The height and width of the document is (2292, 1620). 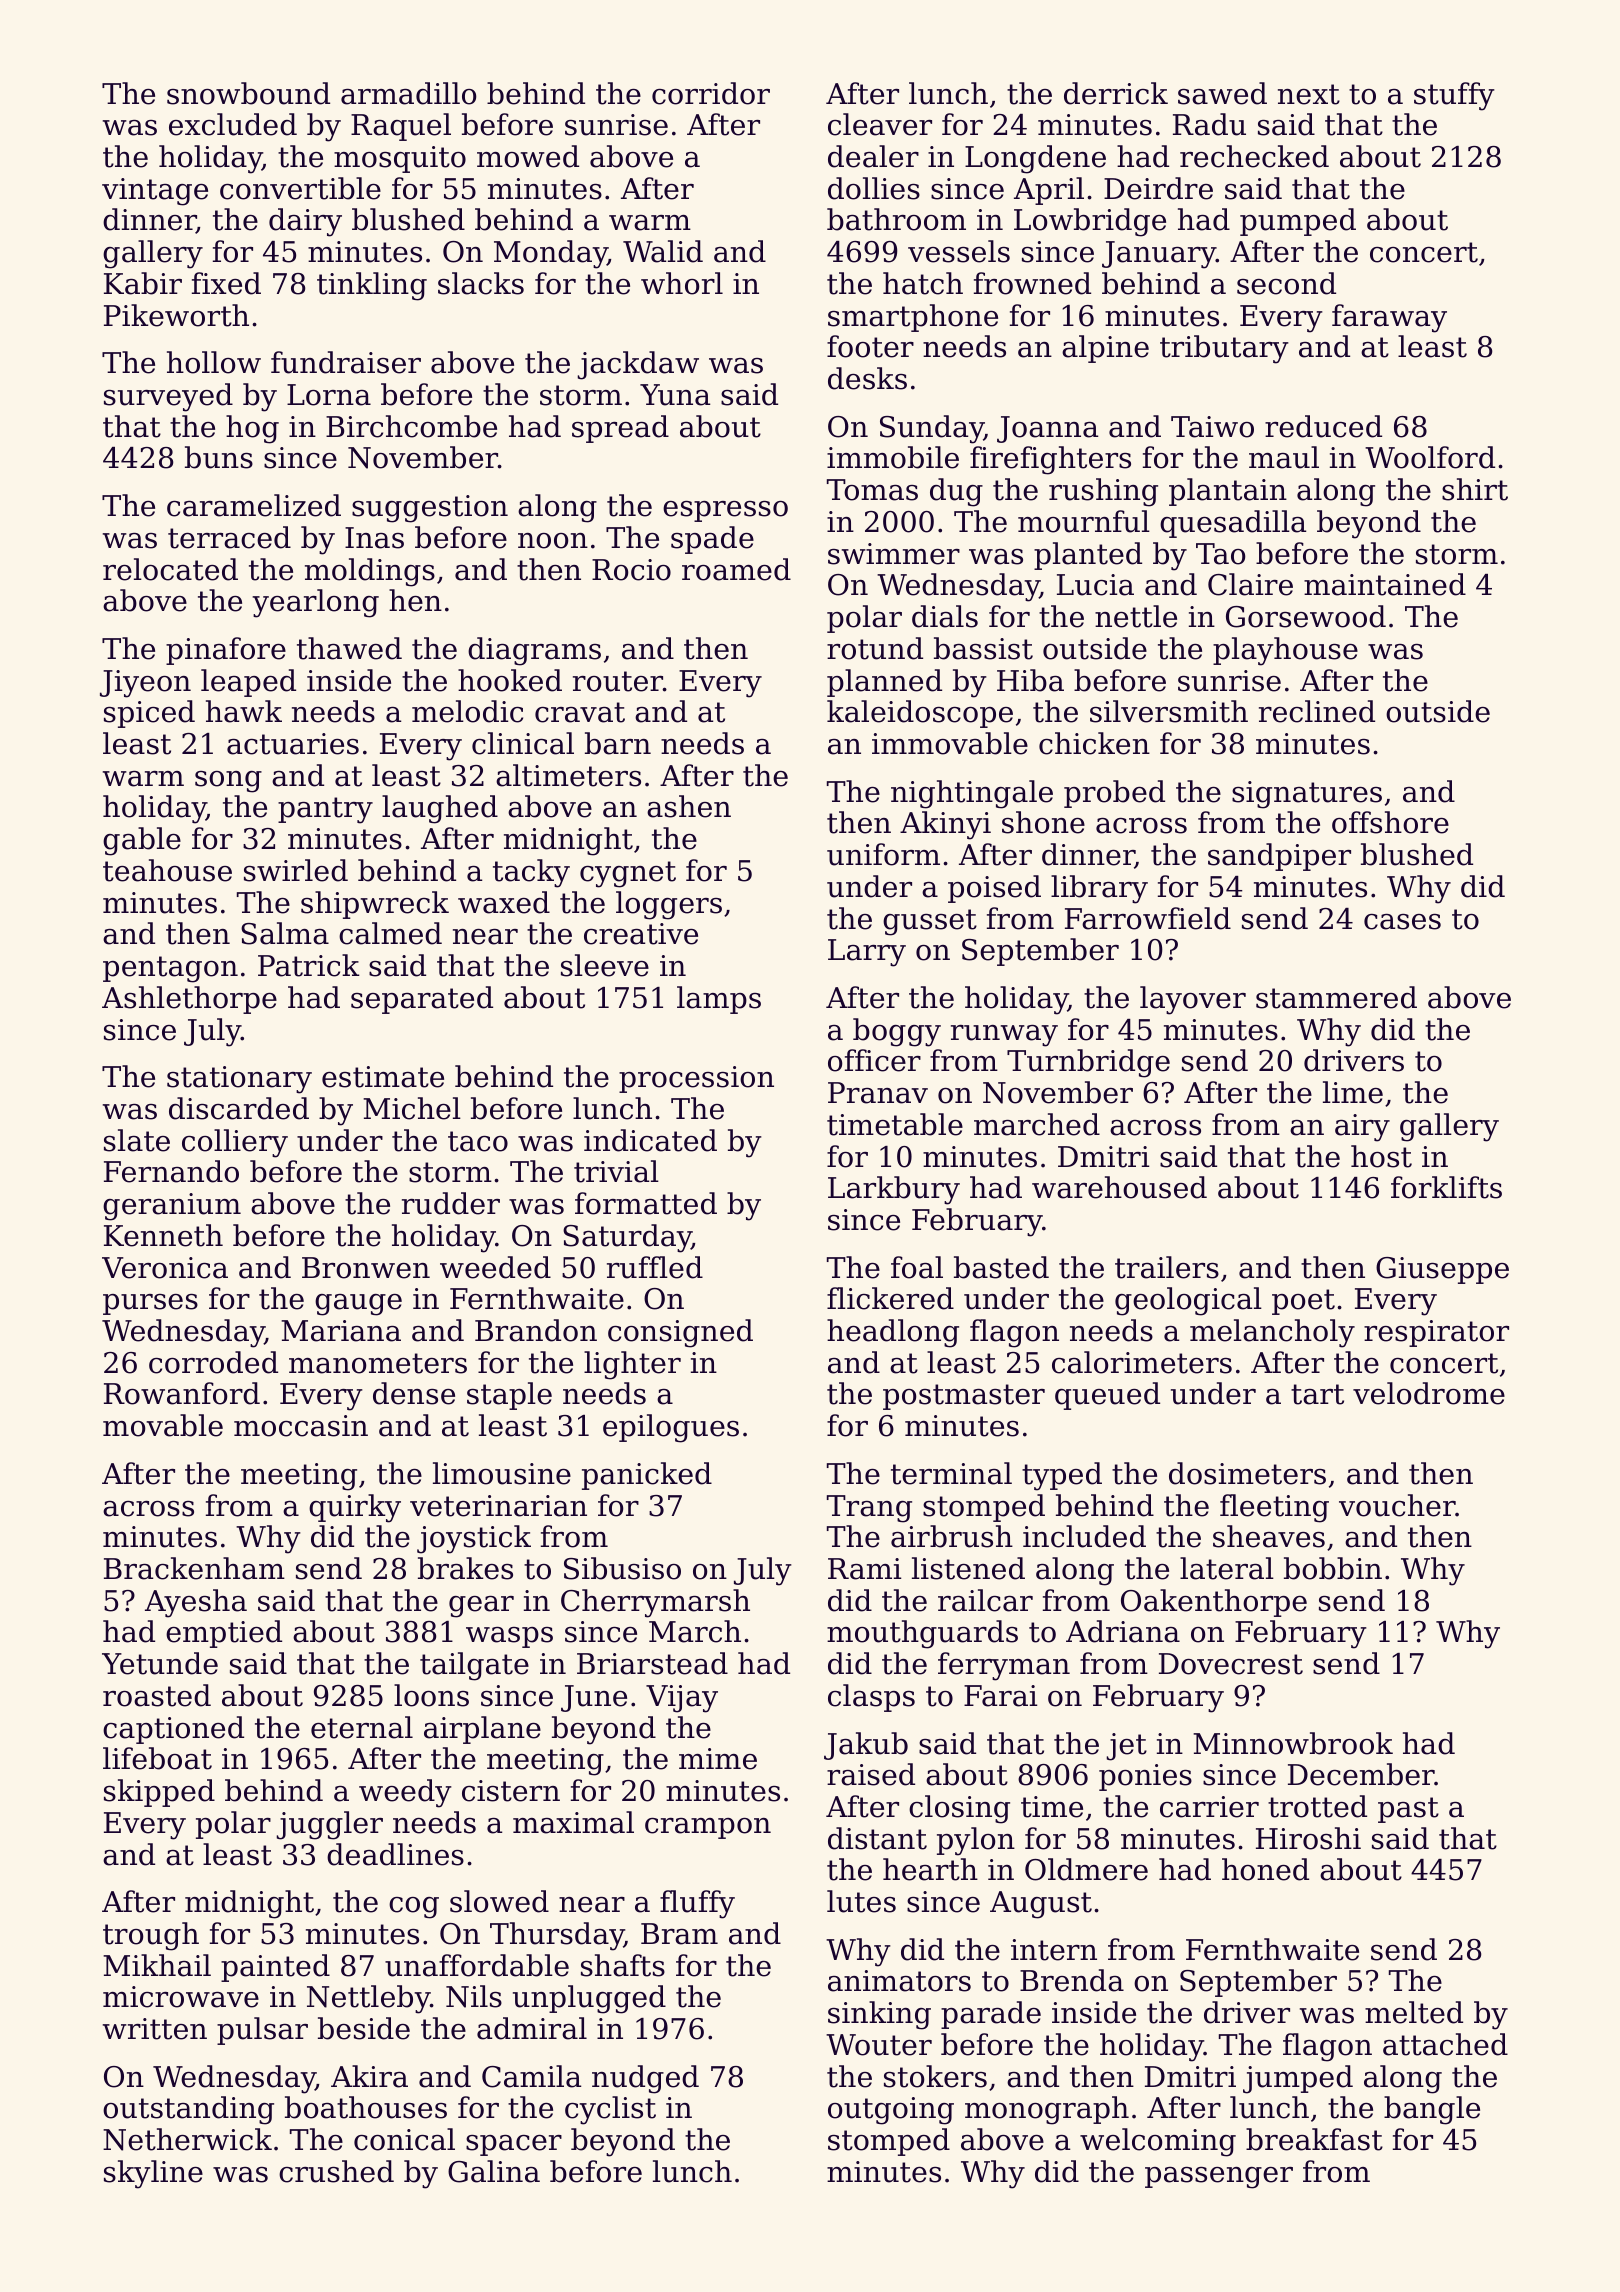 I want to click on armadillo, so click(x=408, y=93).
